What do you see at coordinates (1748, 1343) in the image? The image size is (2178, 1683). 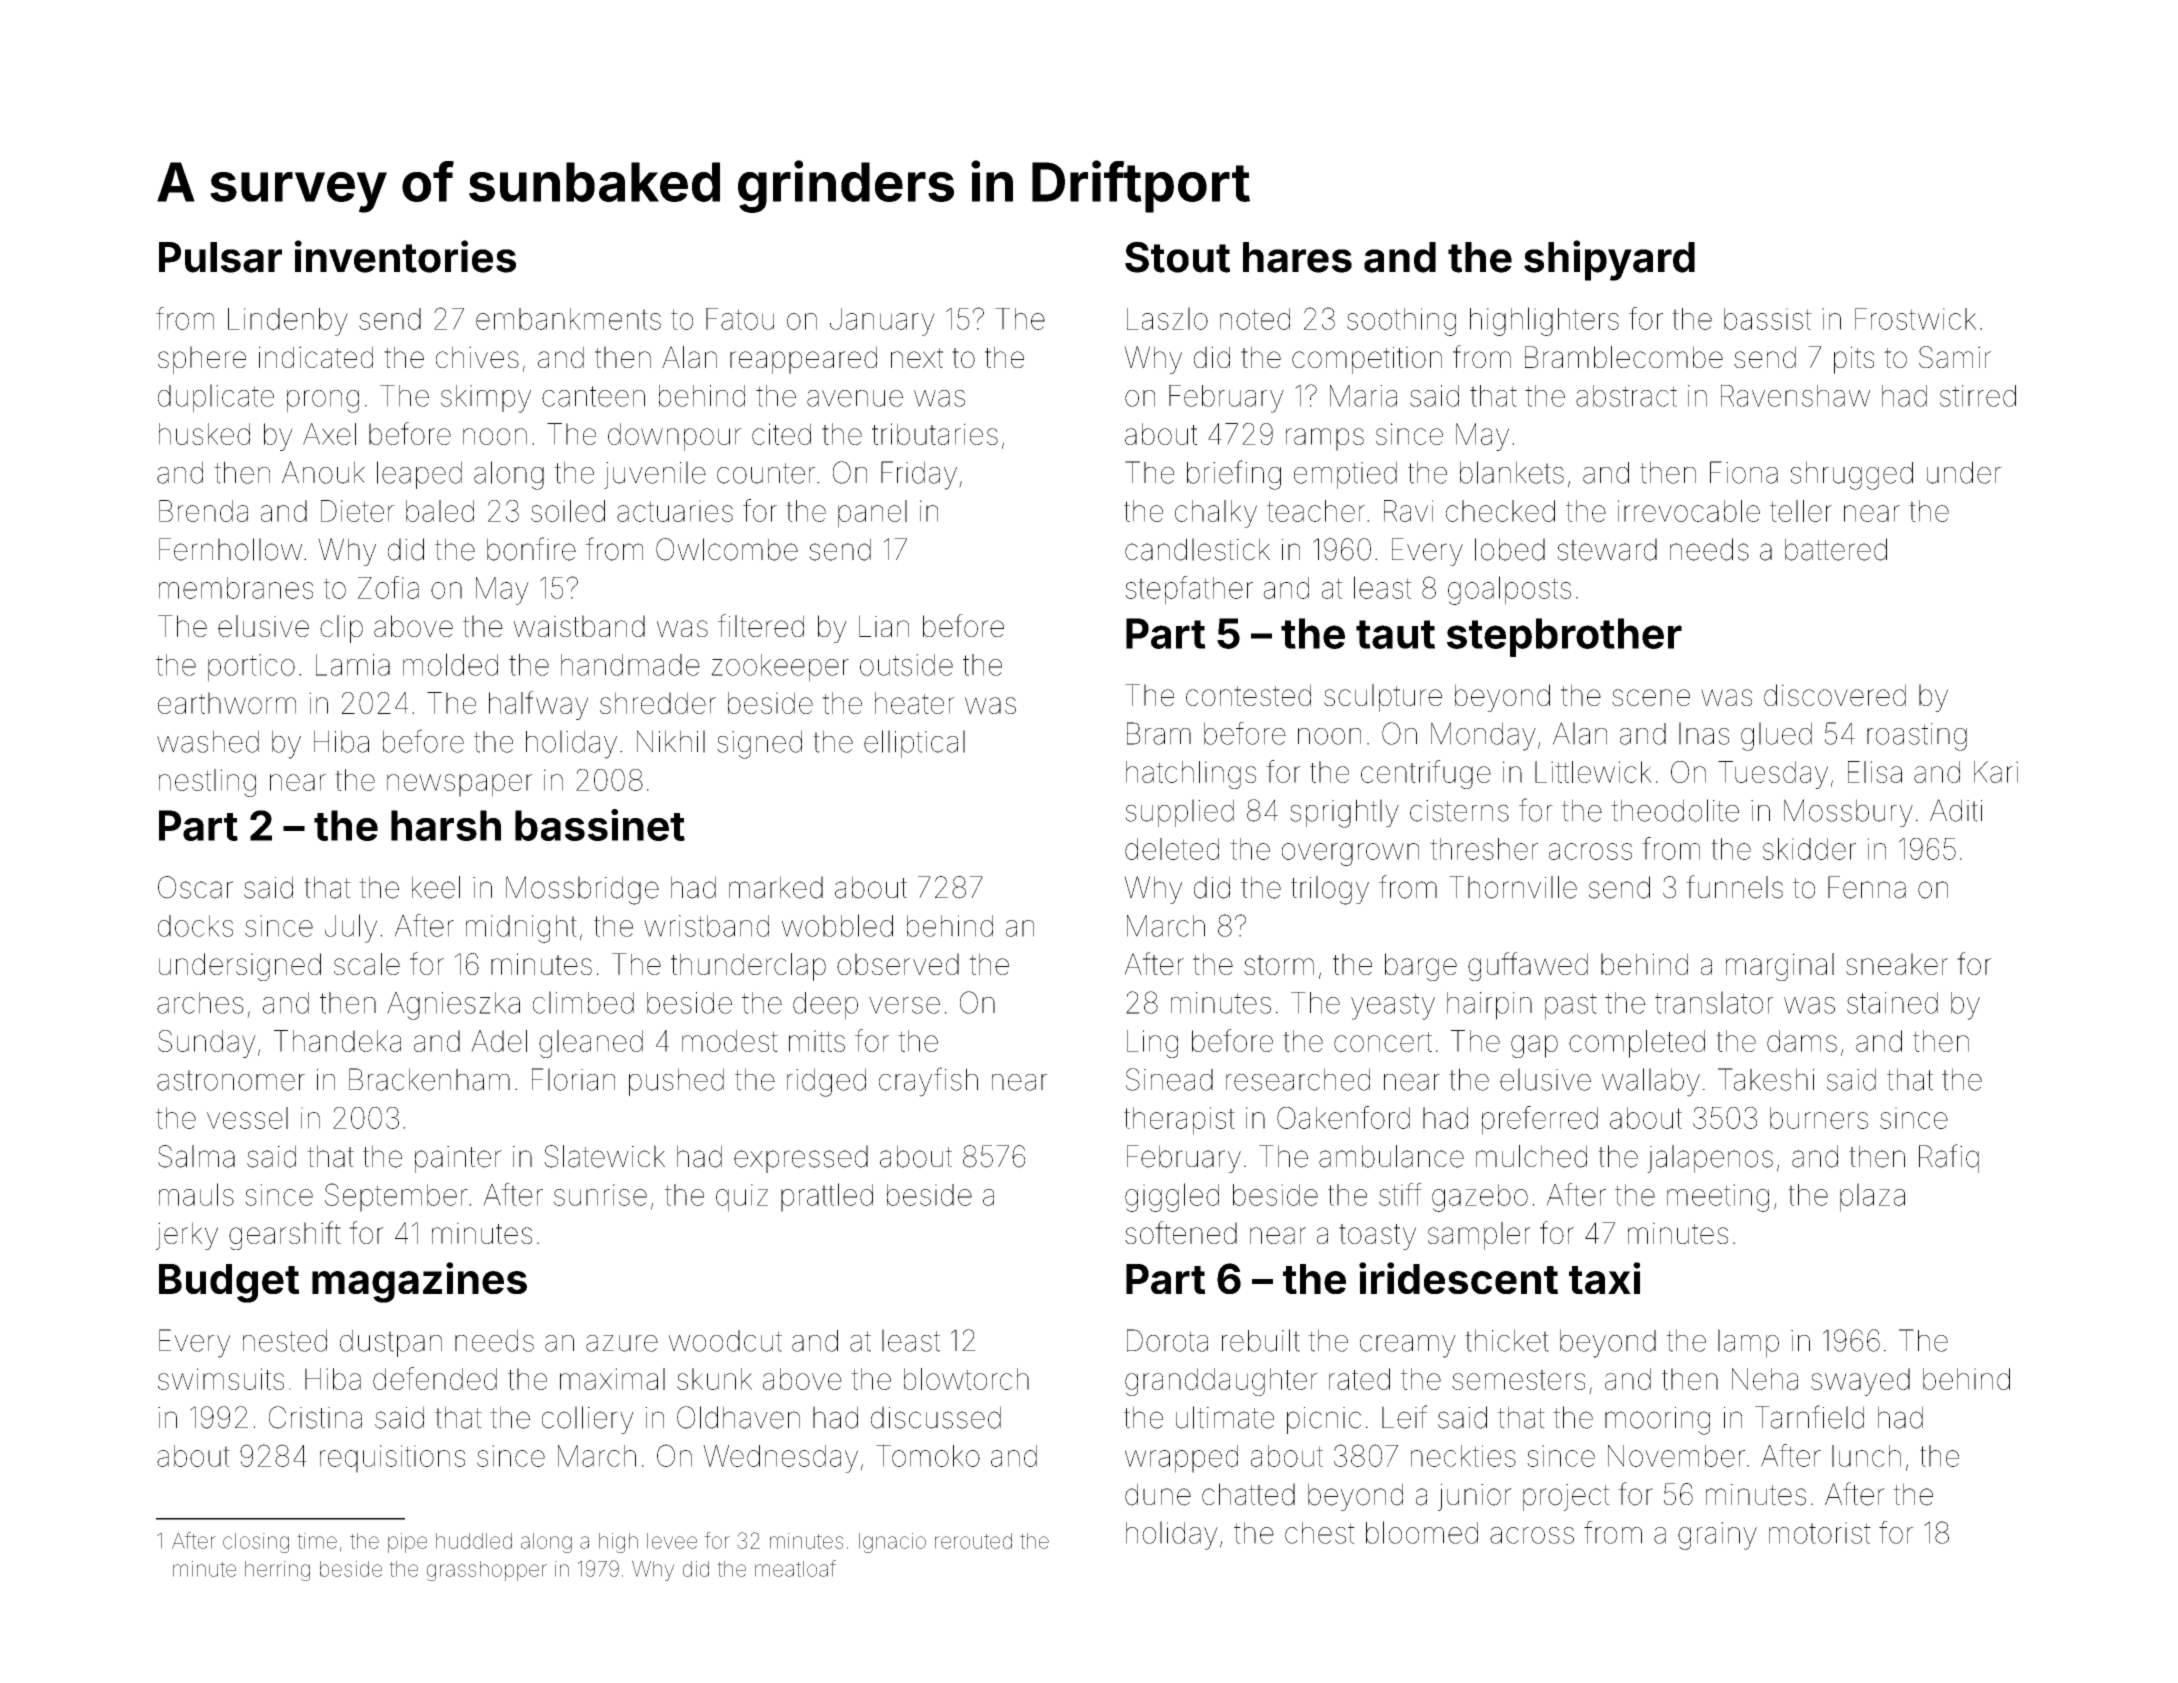 I see `lamp` at bounding box center [1748, 1343].
